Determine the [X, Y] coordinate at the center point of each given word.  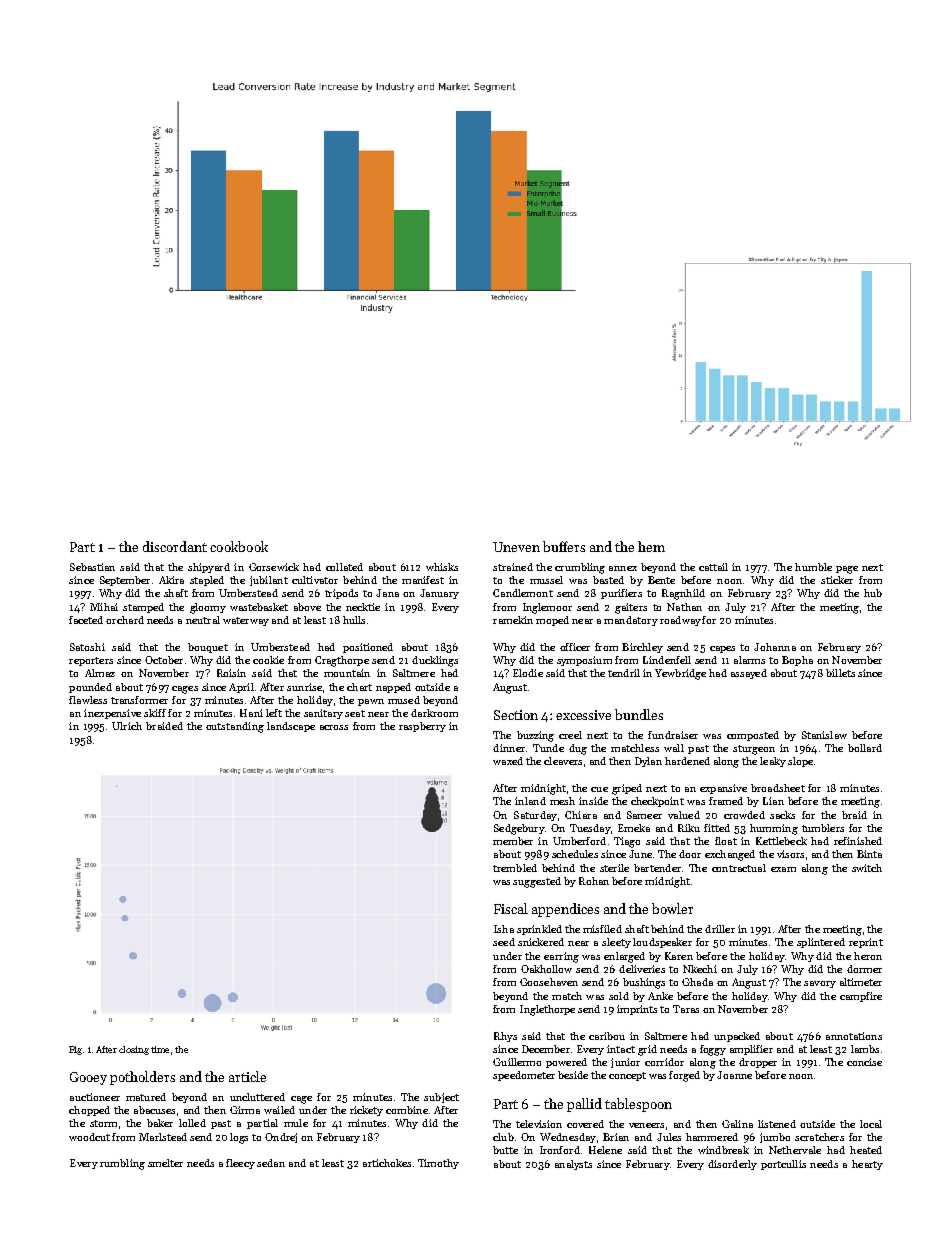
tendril [624, 673]
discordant [175, 546]
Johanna [775, 647]
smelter [165, 1163]
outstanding [235, 727]
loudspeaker [662, 943]
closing [134, 1050]
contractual [739, 868]
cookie [268, 660]
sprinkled [539, 930]
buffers [564, 546]
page [847, 570]
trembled [515, 868]
